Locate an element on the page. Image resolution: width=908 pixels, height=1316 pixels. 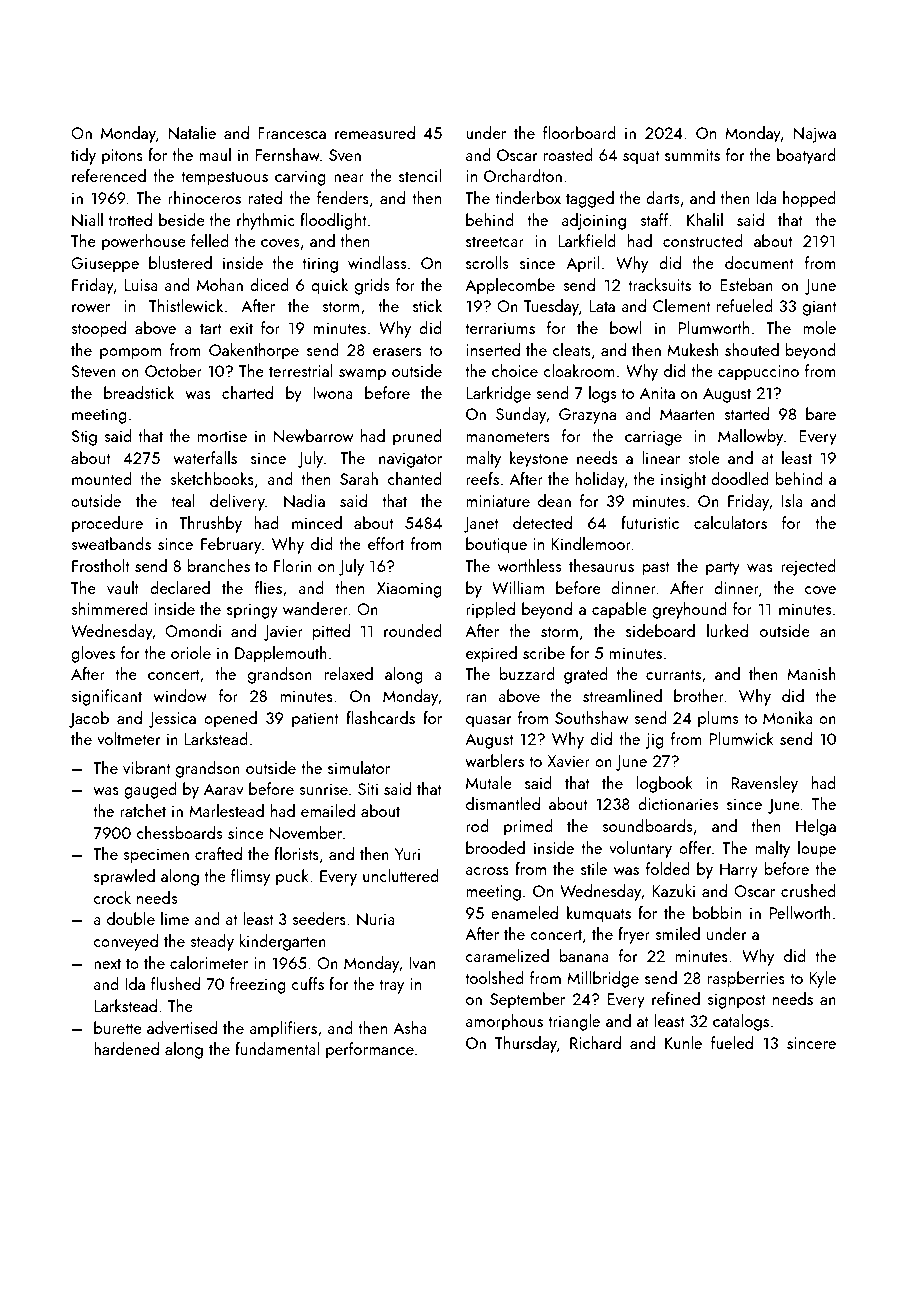
next is located at coordinates (107, 963).
